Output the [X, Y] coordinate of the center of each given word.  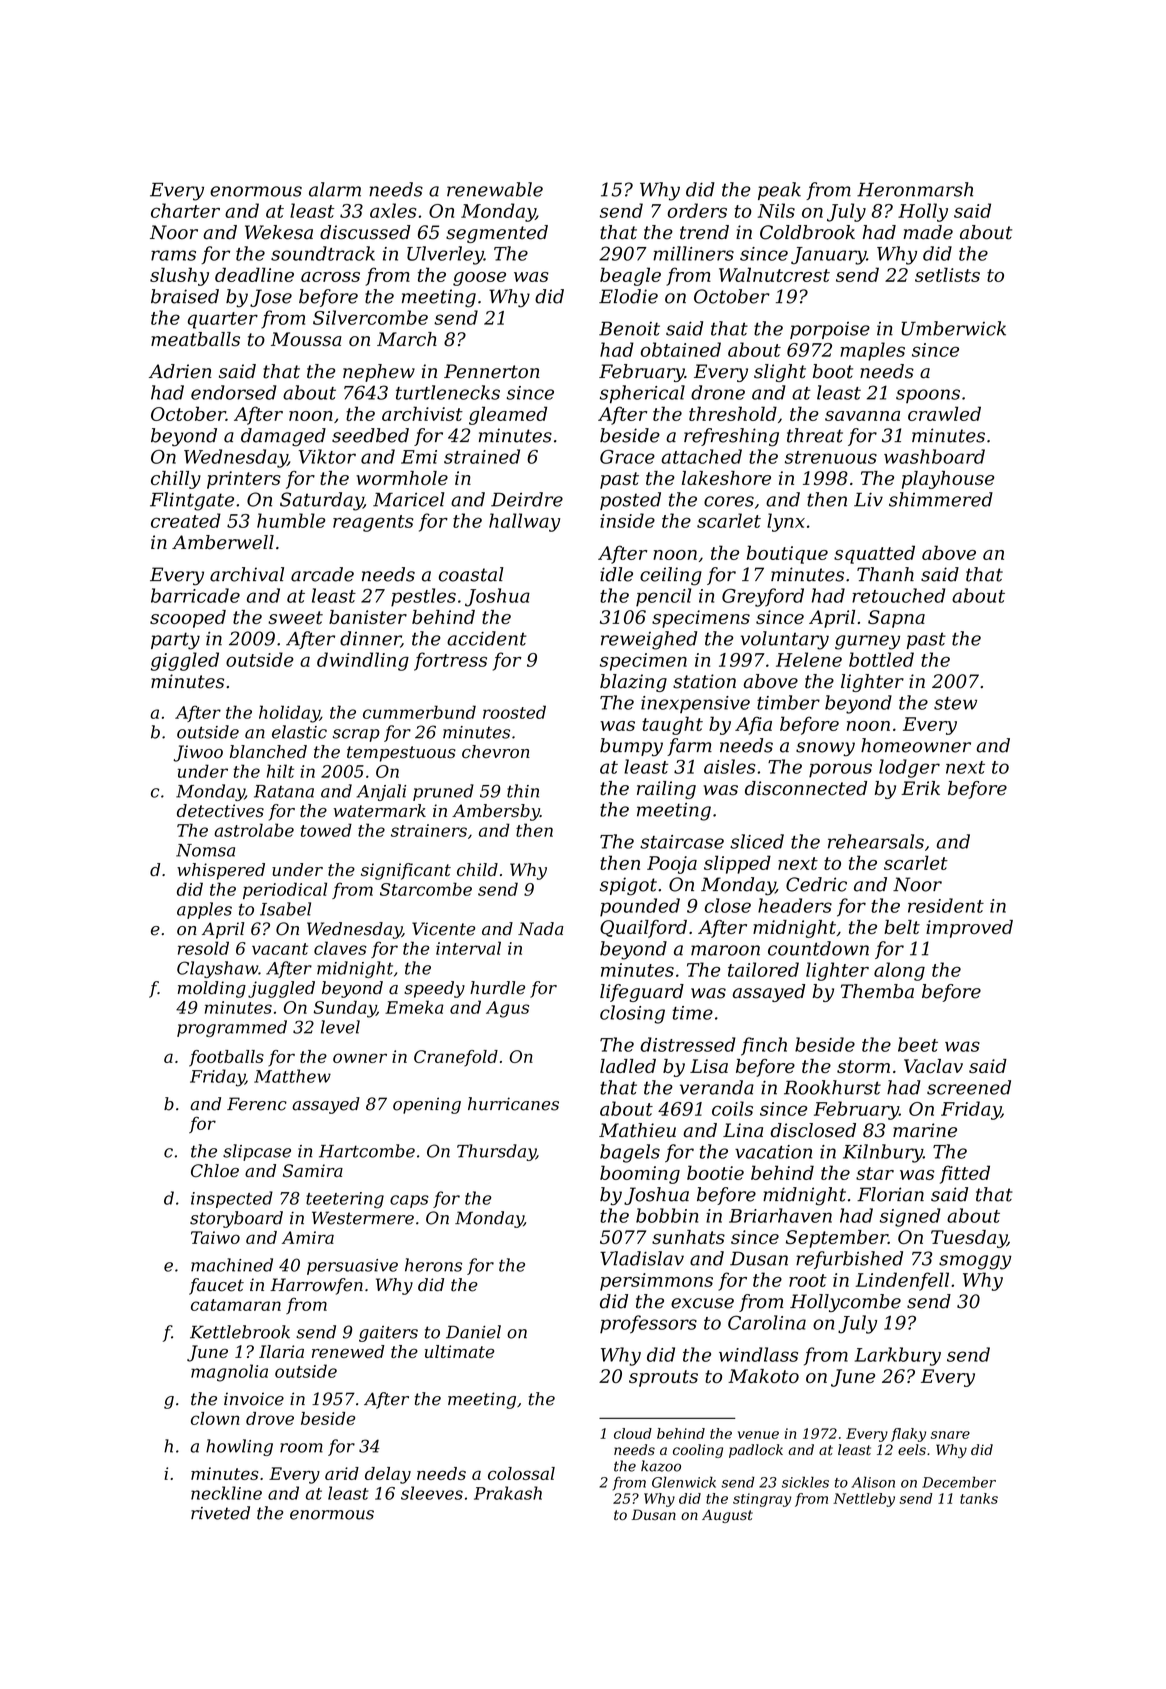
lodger [909, 768]
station [704, 681]
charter [185, 210]
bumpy [631, 747]
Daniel [473, 1332]
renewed [348, 1351]
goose [479, 279]
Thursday [496, 1152]
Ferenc [257, 1104]
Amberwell [223, 542]
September [837, 1239]
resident [946, 905]
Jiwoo [198, 753]
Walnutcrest [774, 274]
